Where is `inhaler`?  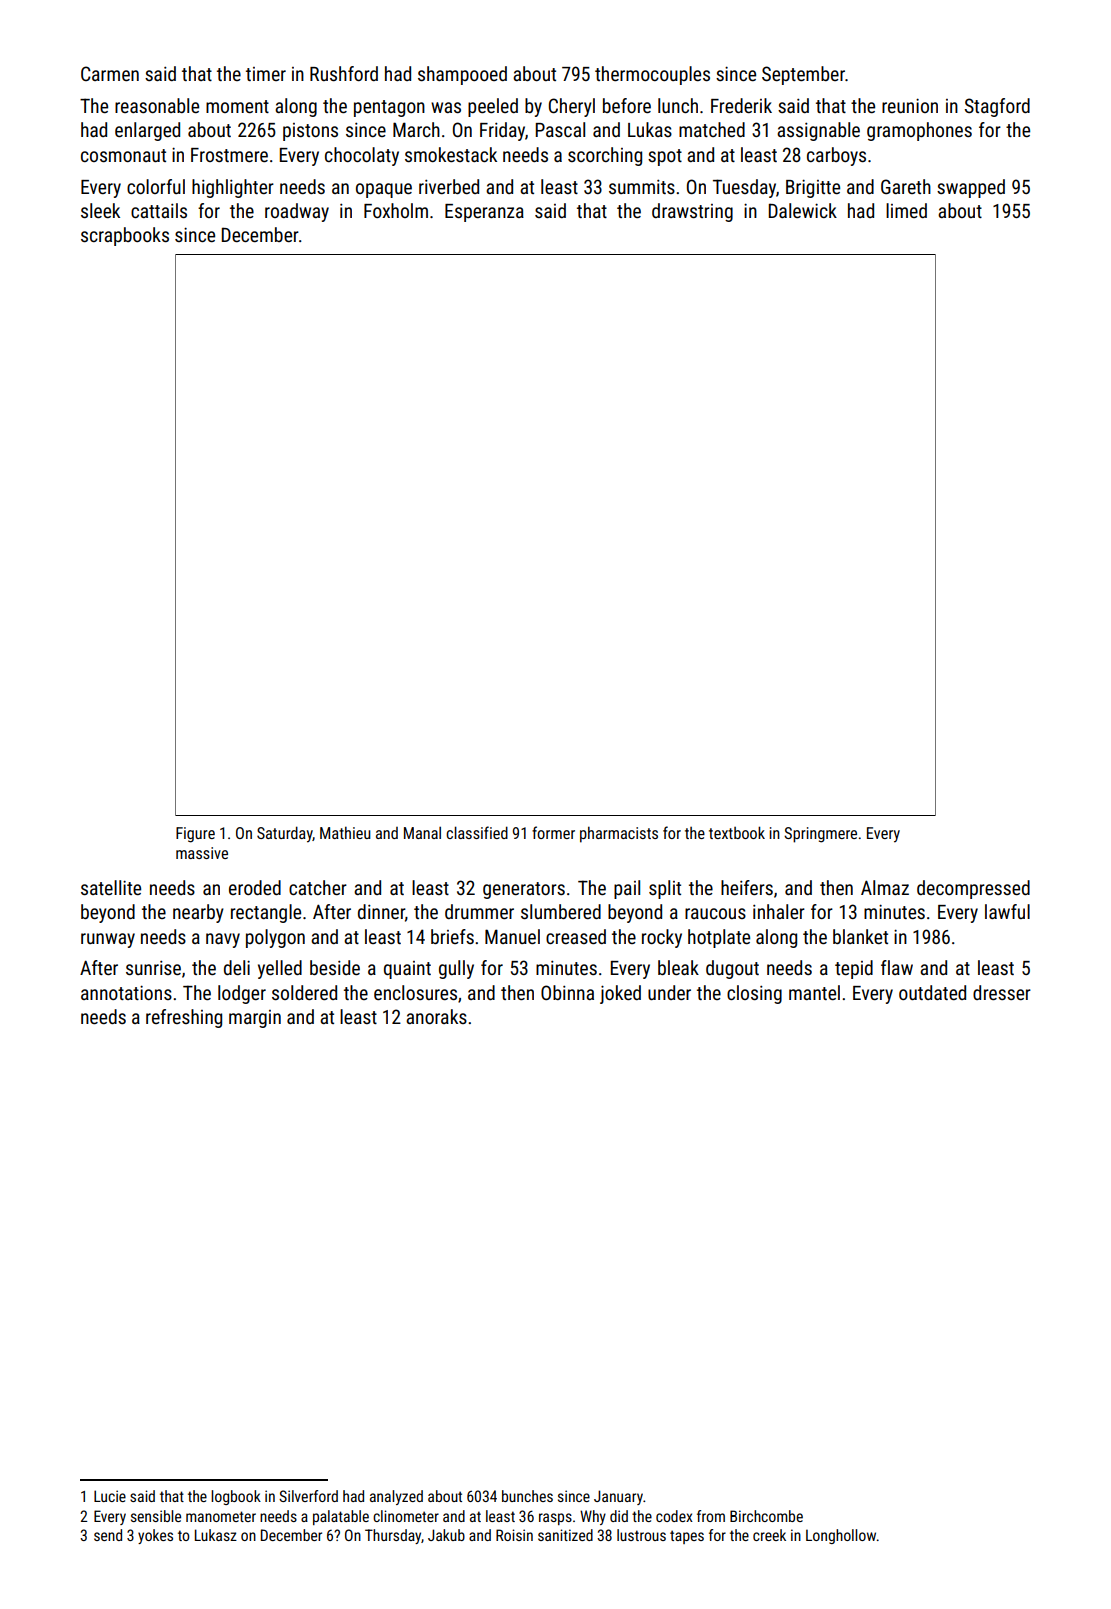 inhaler is located at coordinates (779, 911).
